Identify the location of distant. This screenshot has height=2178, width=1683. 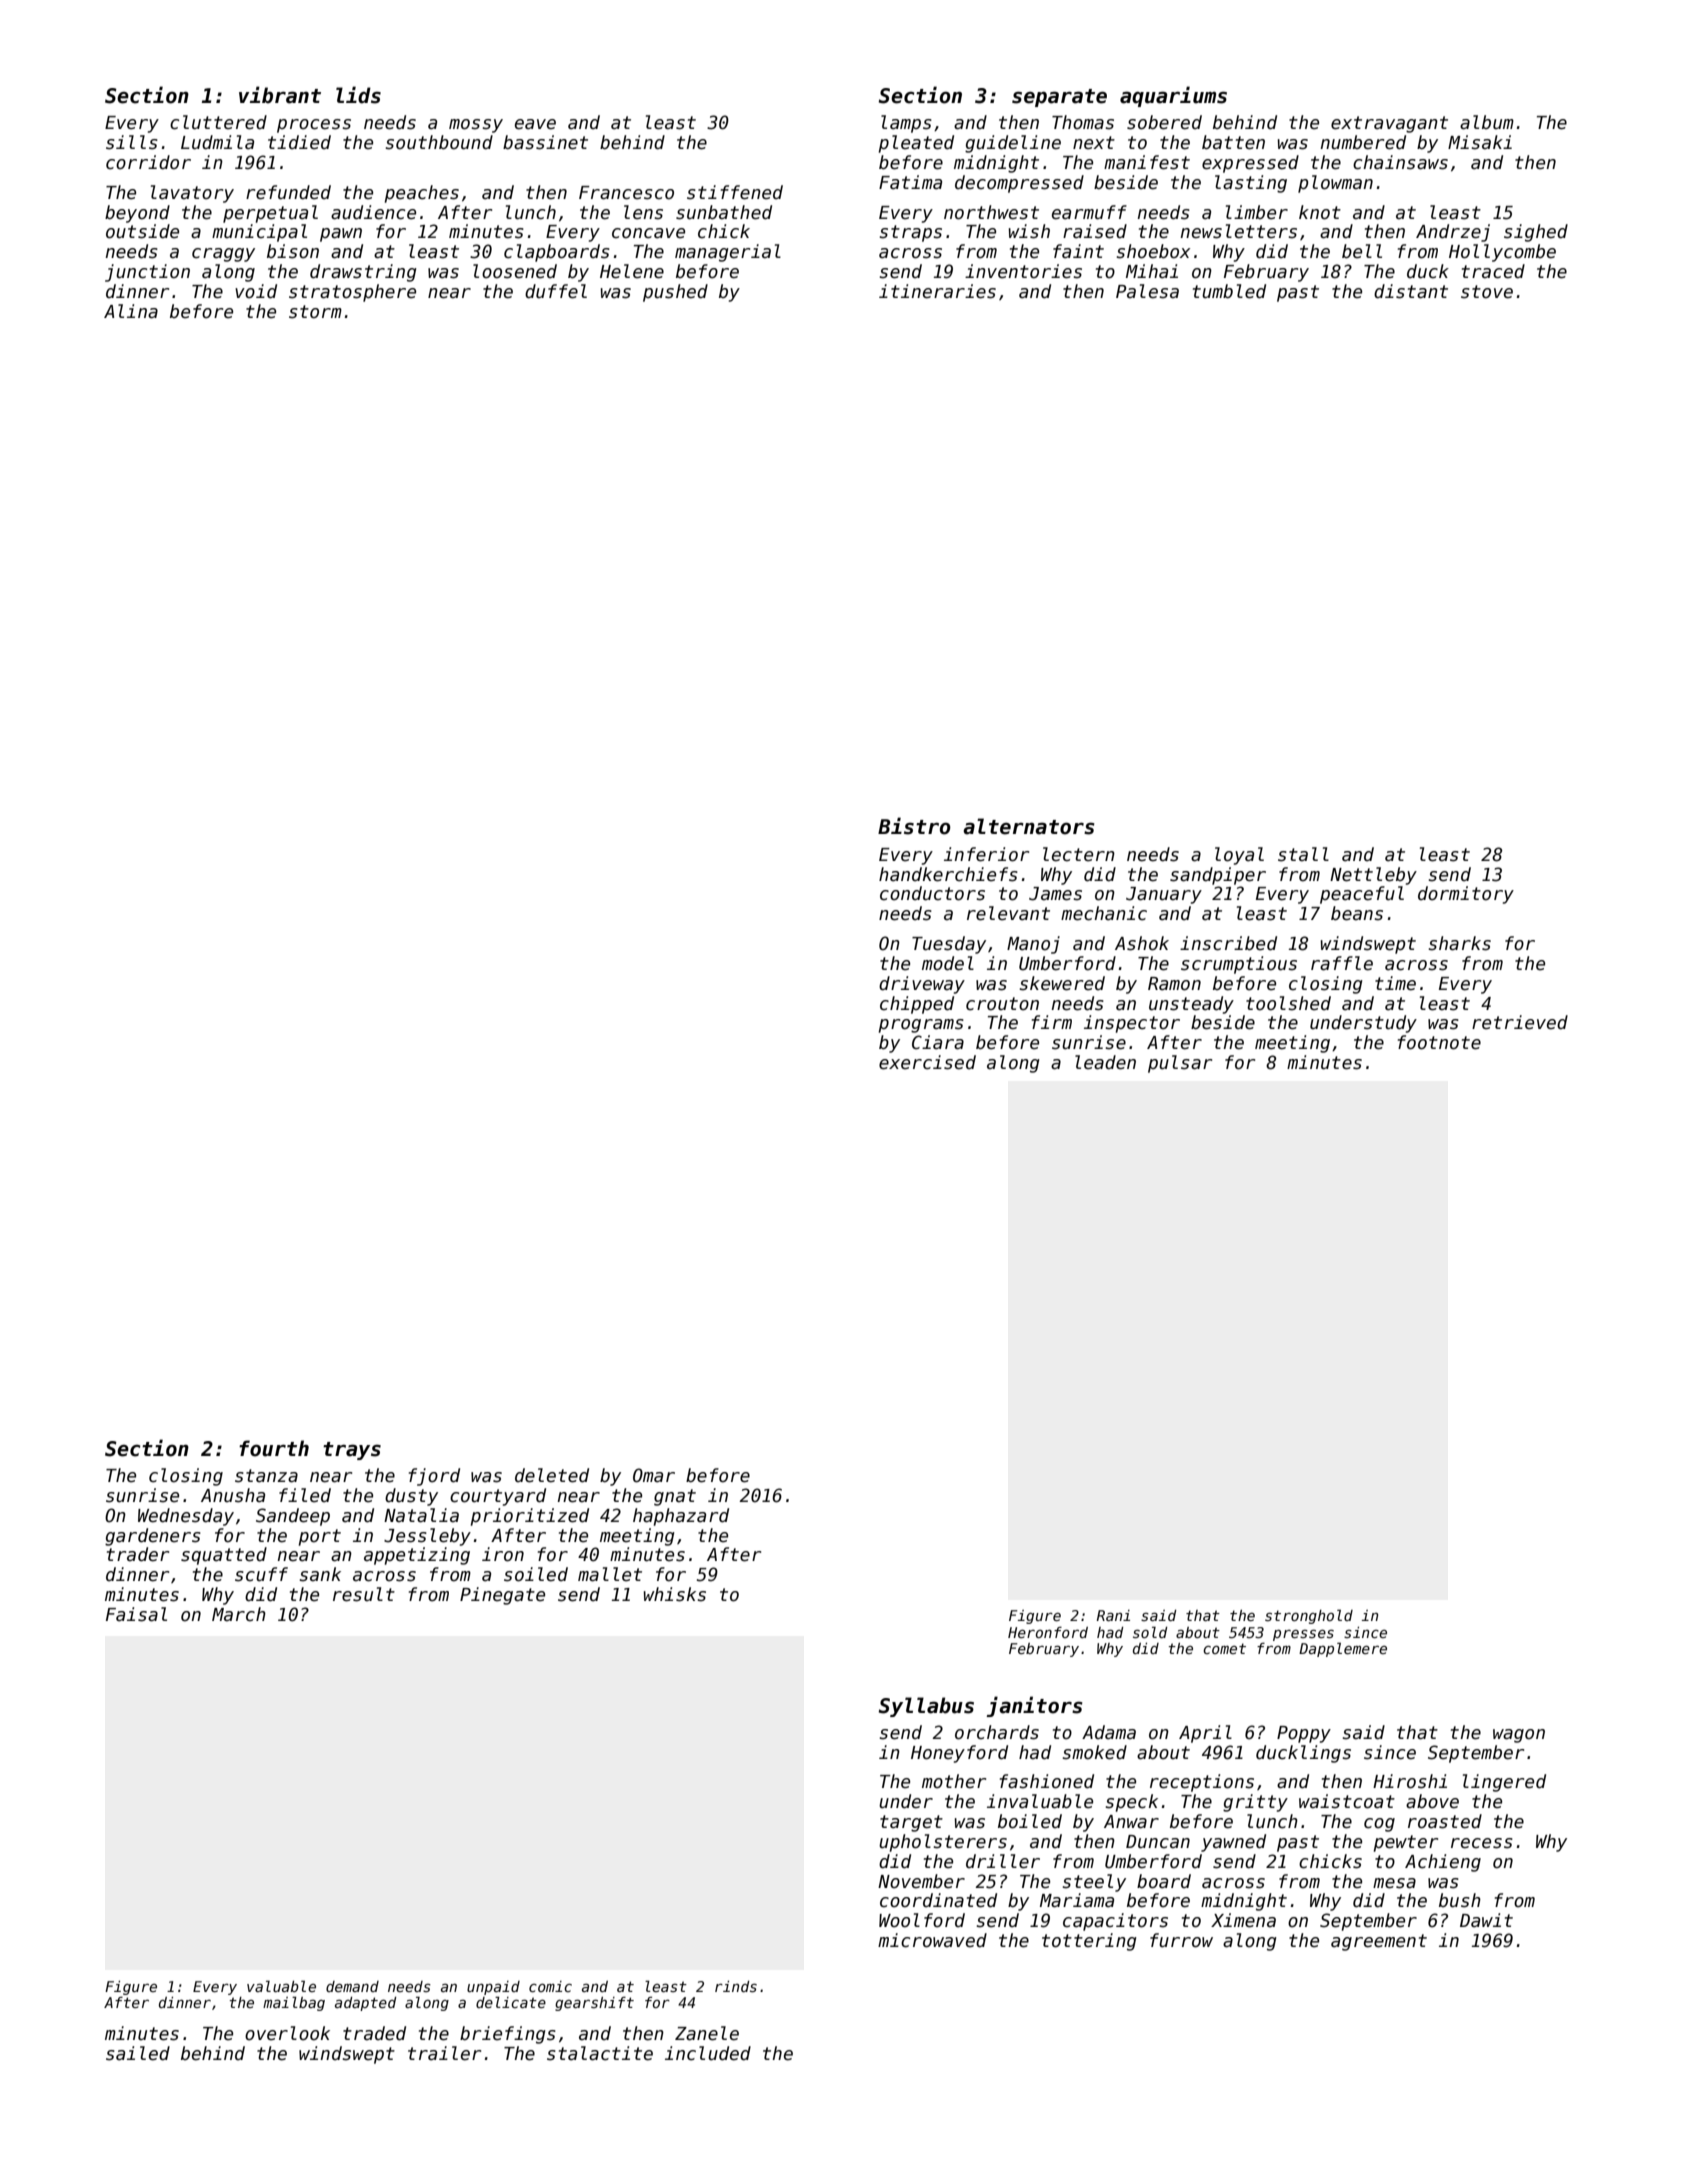
(1411, 291).
